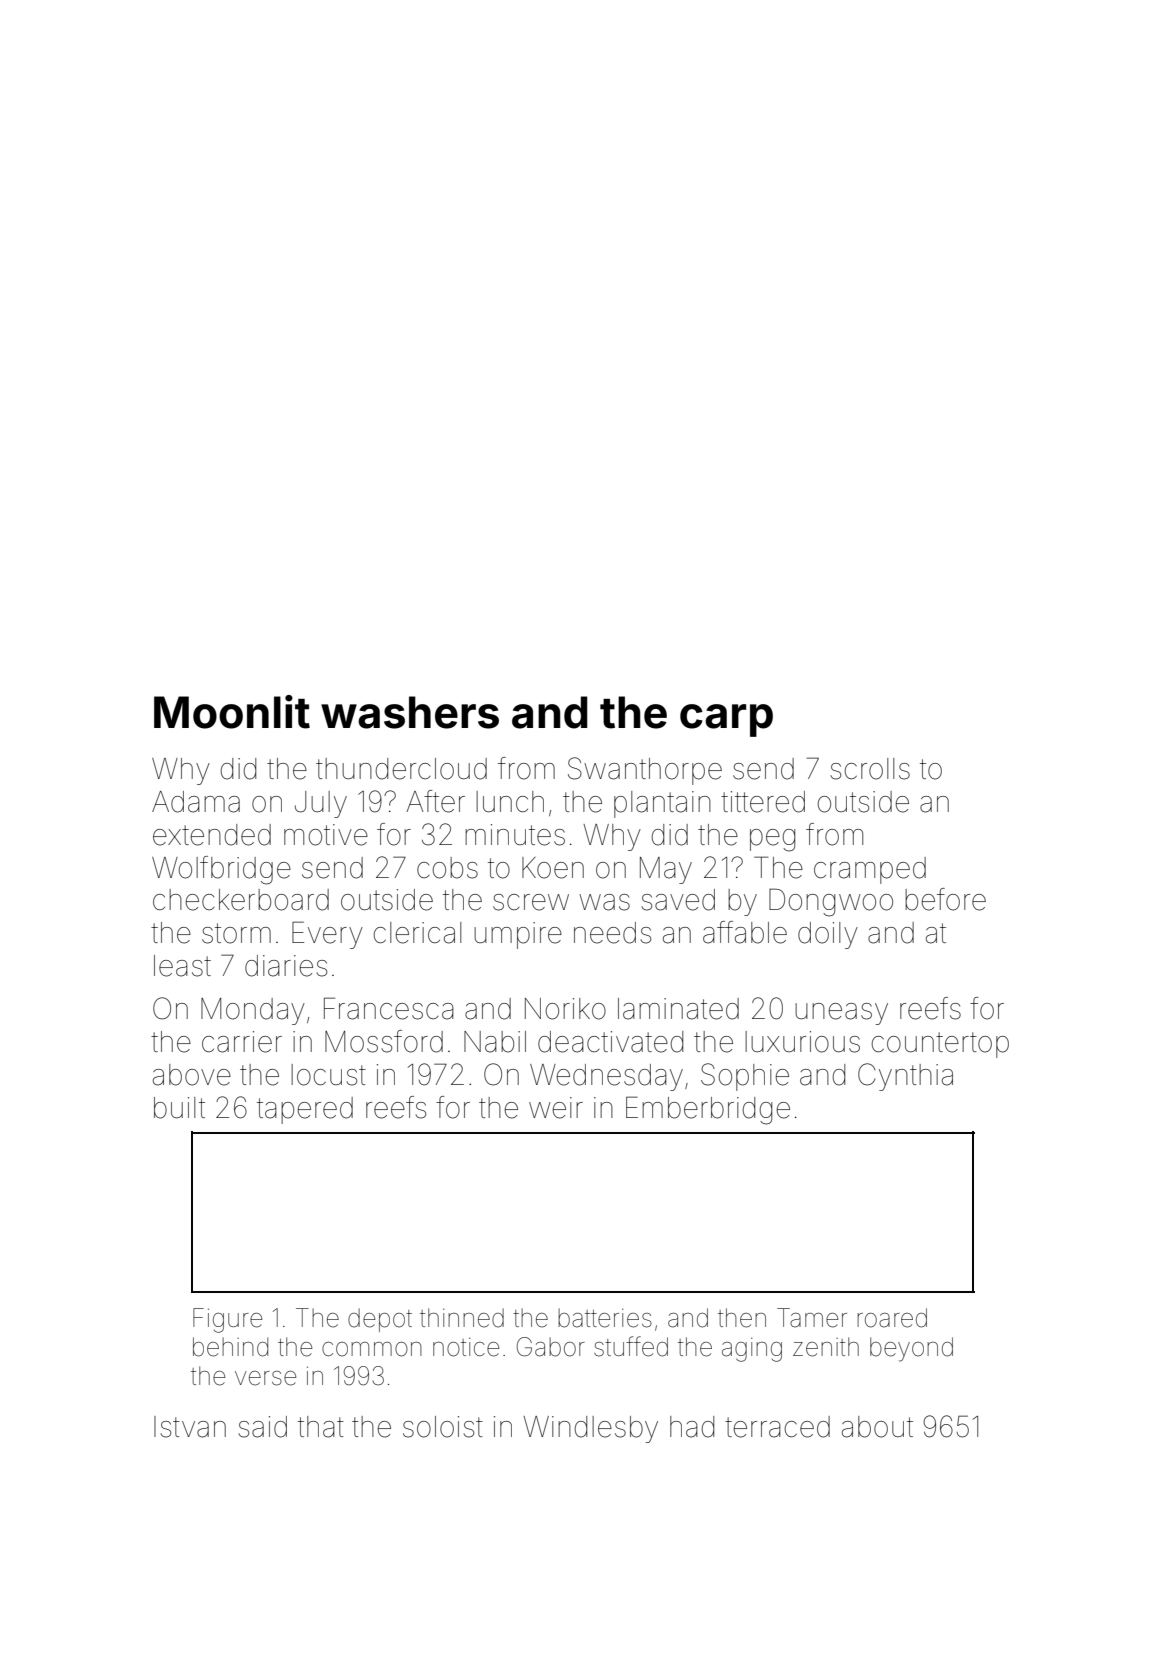 The image size is (1165, 1654). What do you see at coordinates (590, 1429) in the page?
I see `Windlesby` at bounding box center [590, 1429].
